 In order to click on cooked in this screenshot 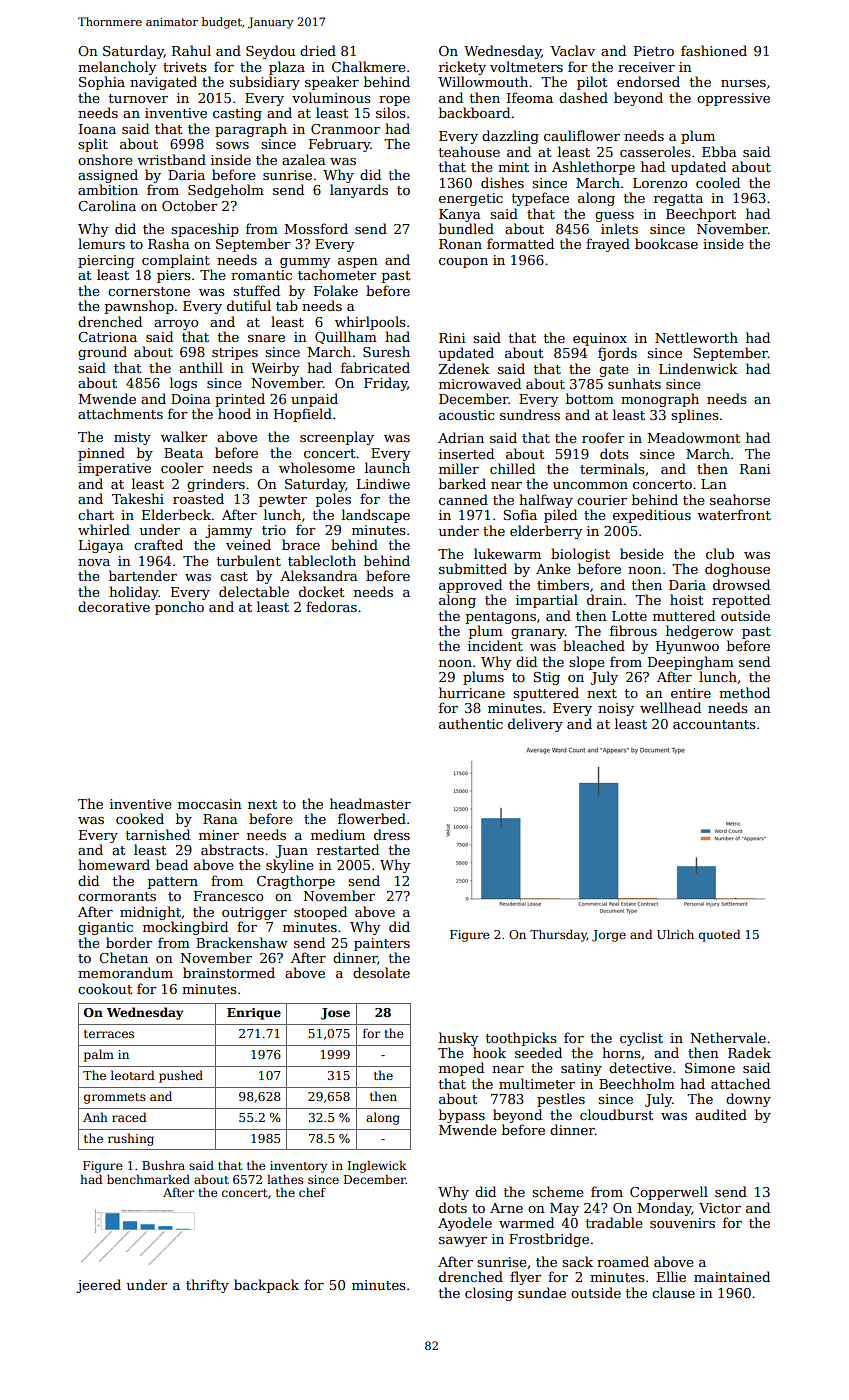, I will do `click(140, 818)`.
